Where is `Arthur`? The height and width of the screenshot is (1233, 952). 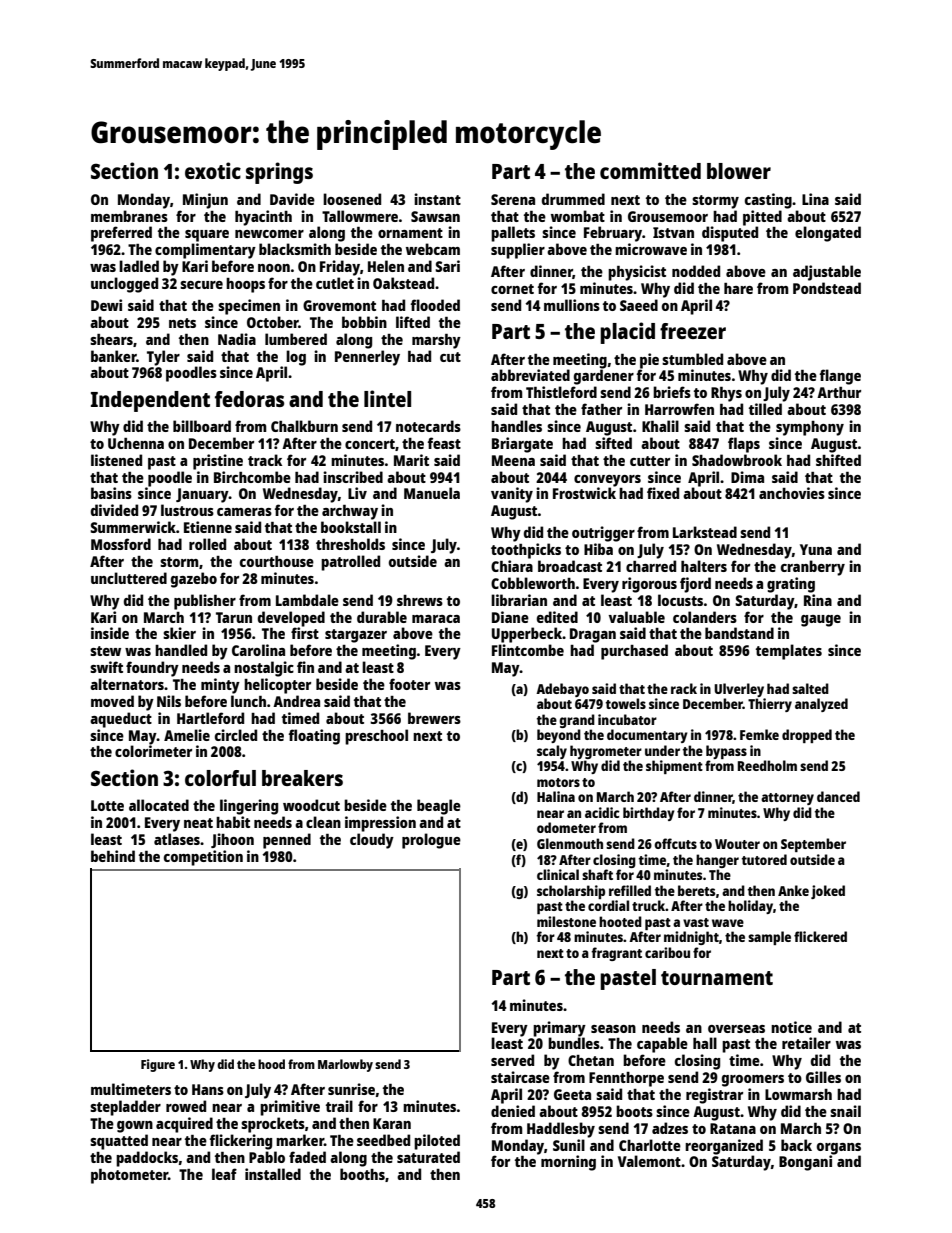 Arthur is located at coordinates (839, 392).
